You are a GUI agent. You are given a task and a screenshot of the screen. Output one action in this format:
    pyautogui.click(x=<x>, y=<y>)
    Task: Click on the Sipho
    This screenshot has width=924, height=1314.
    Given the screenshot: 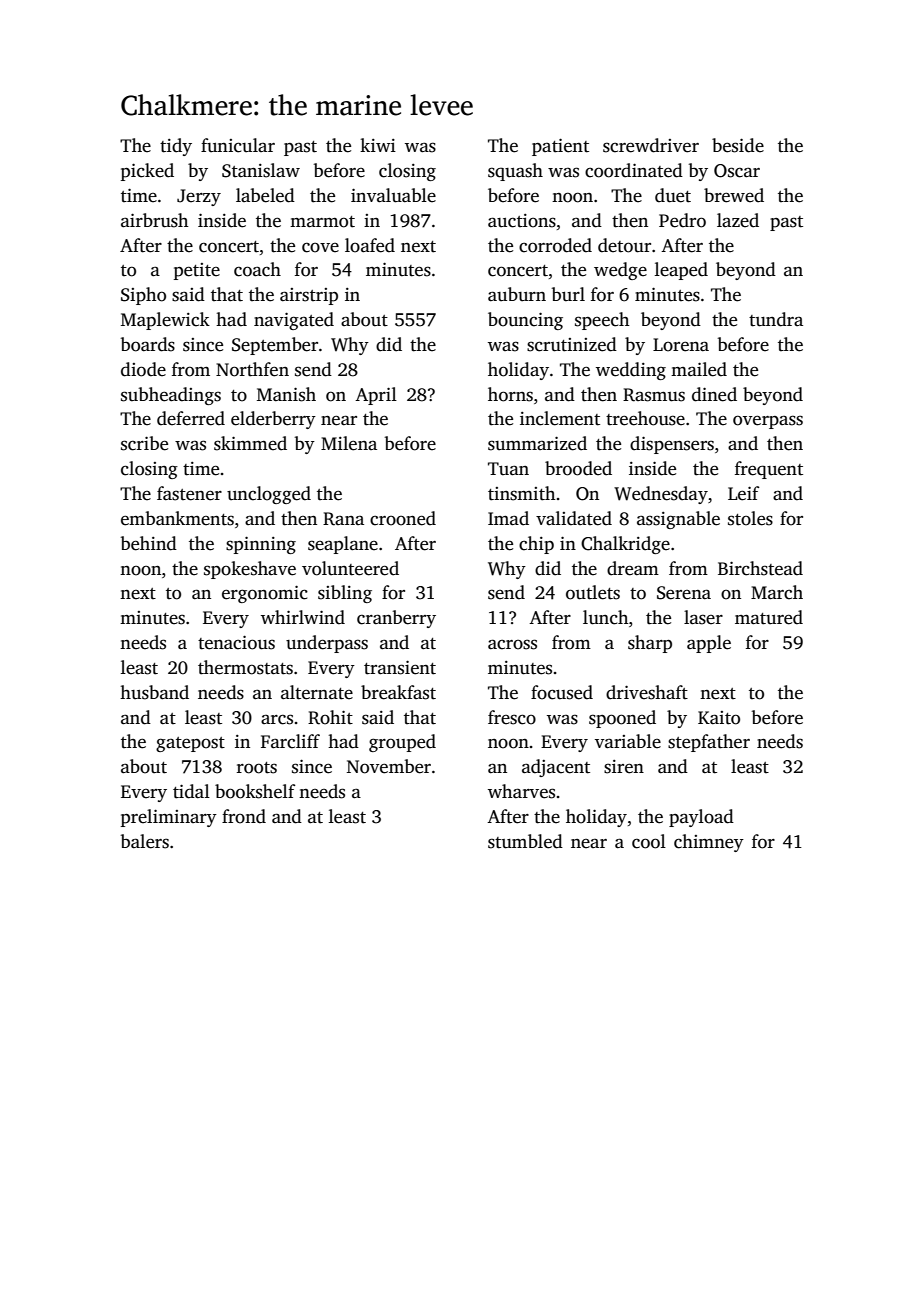 What is the action you would take?
    pyautogui.click(x=143, y=296)
